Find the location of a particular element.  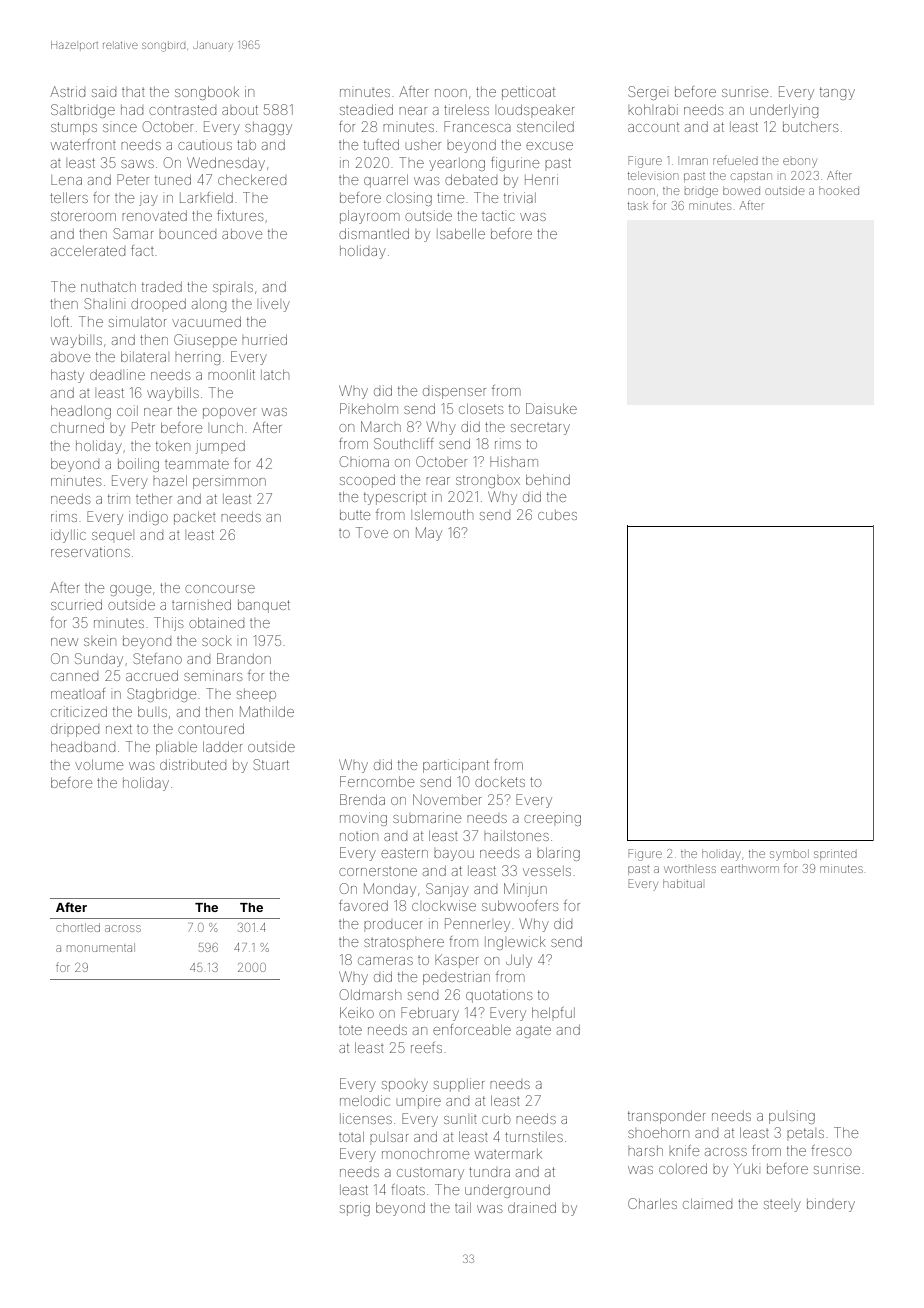

Oldmarsh is located at coordinates (370, 994).
